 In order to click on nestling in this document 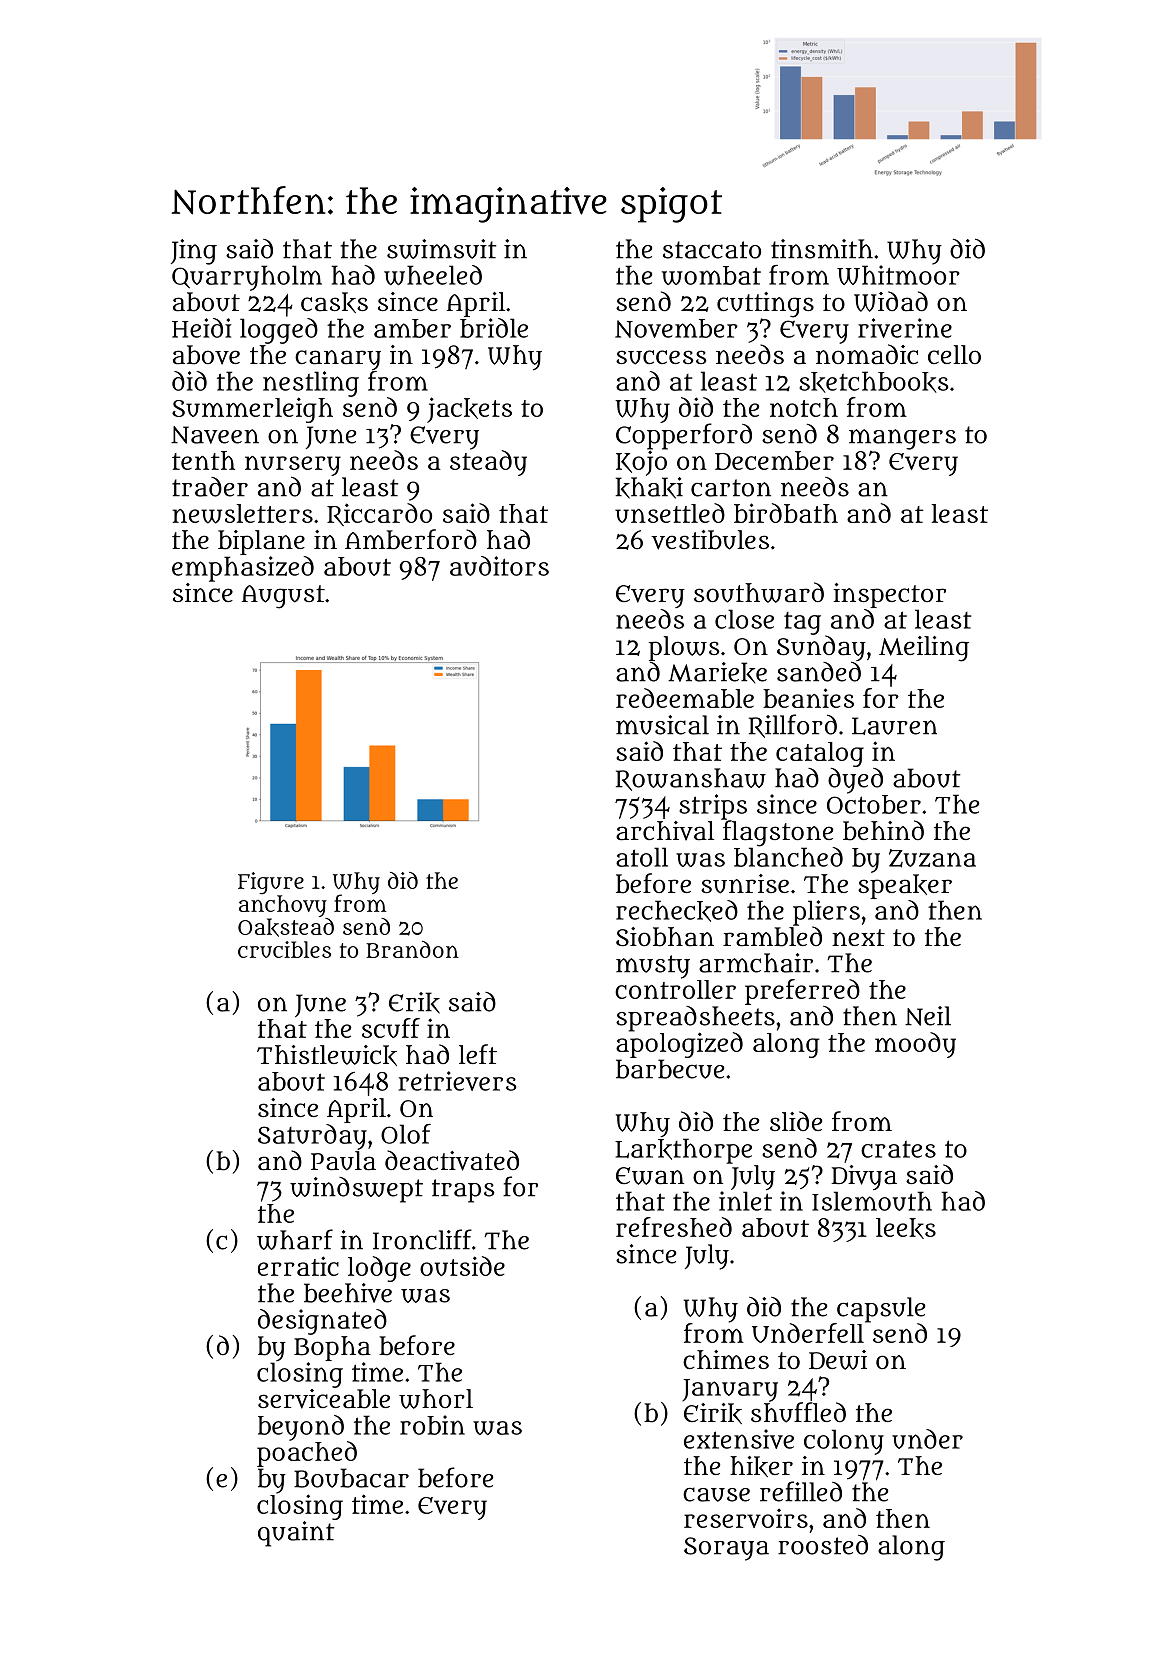, I will do `click(311, 384)`.
